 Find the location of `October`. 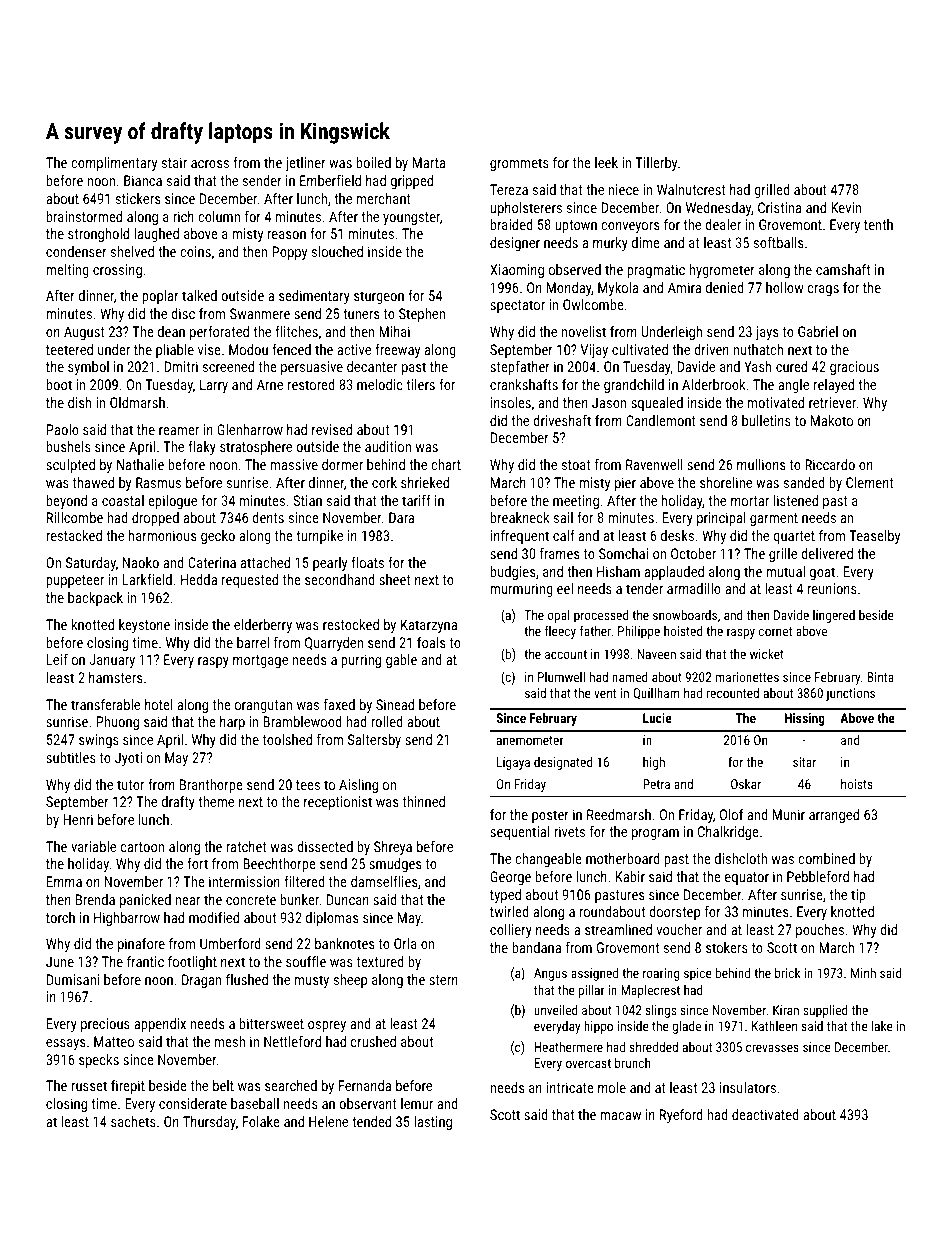

October is located at coordinates (693, 553).
